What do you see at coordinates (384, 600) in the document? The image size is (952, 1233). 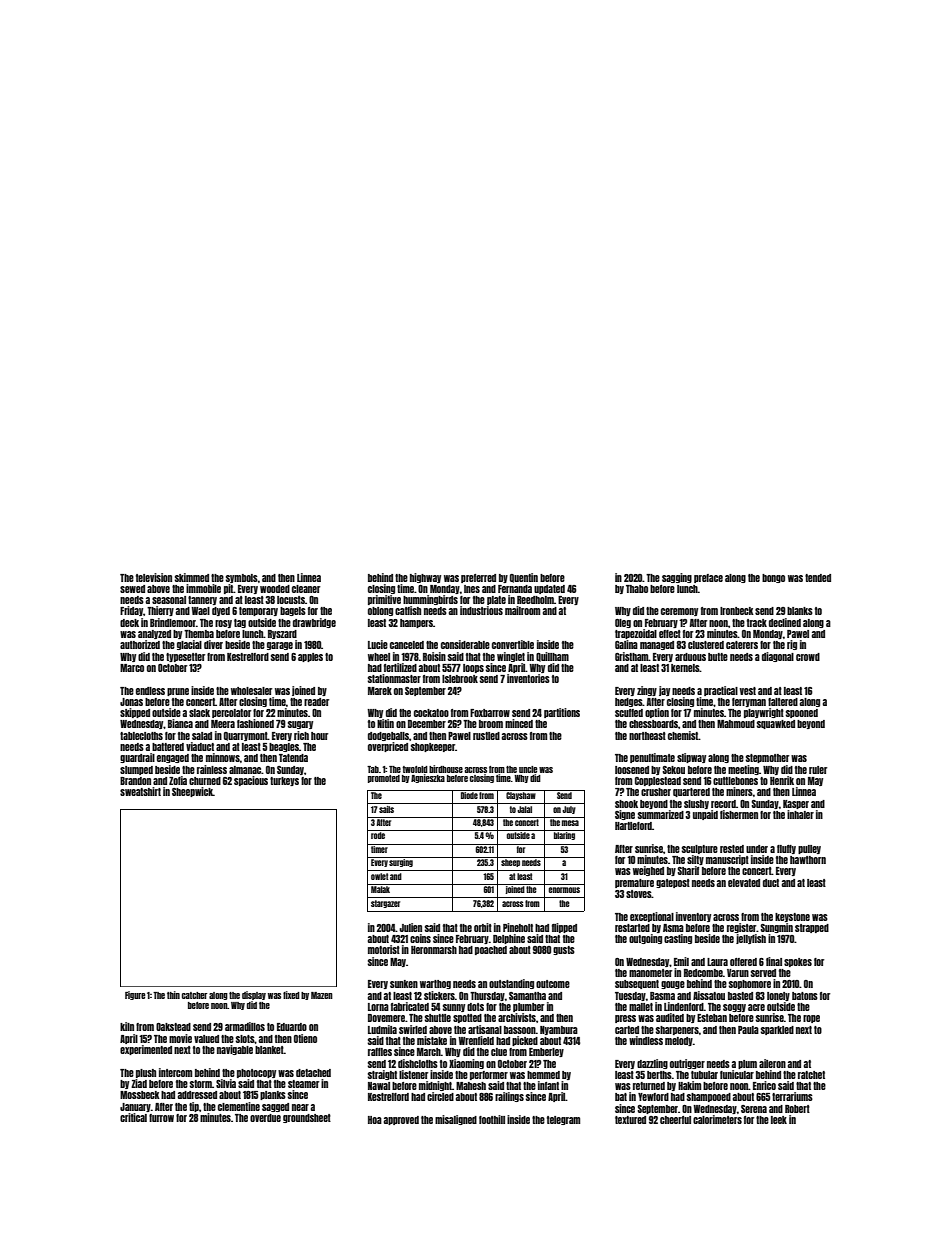 I see `primitive` at bounding box center [384, 600].
